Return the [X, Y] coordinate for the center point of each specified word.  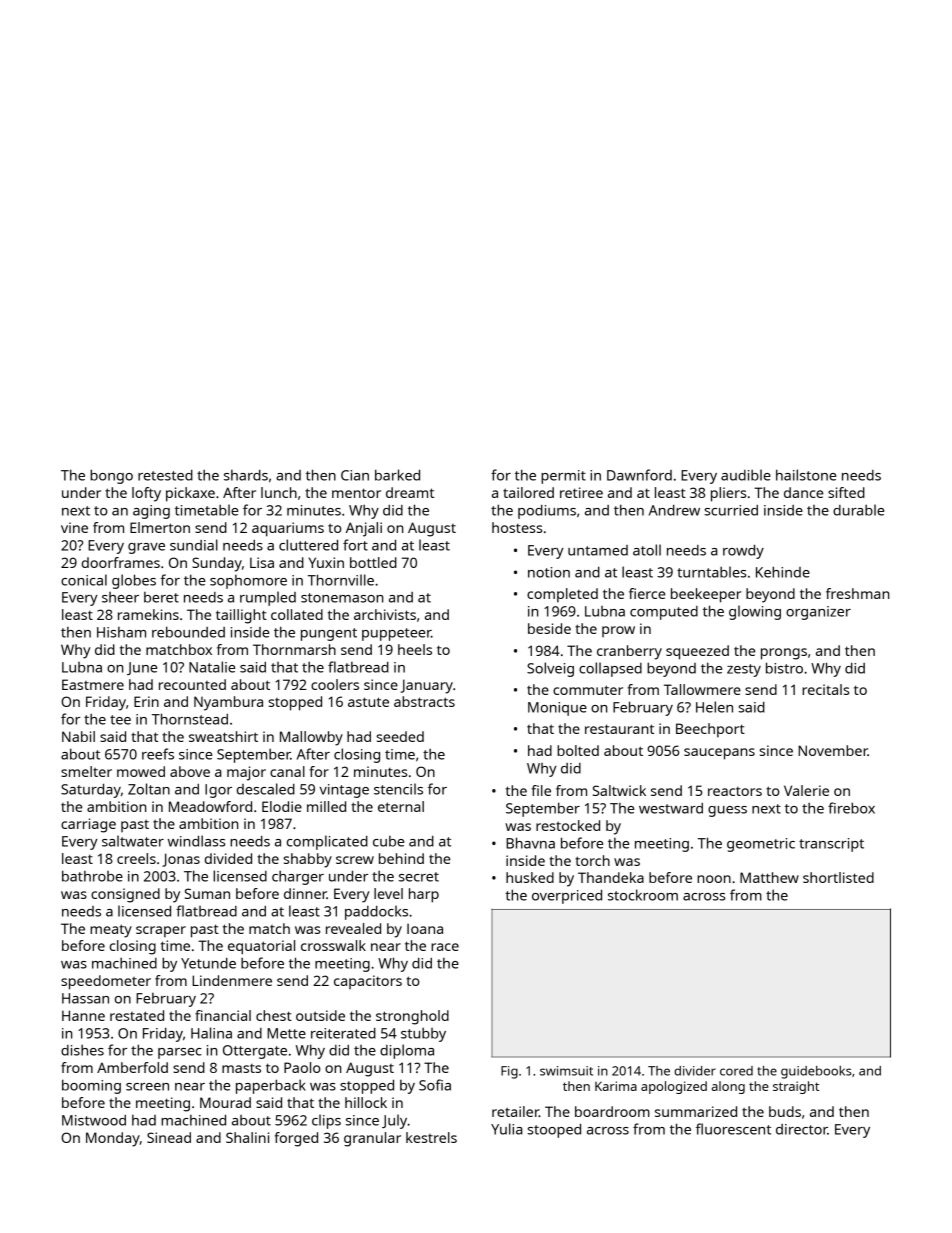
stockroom [643, 895]
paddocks [376, 912]
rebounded [188, 632]
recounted [192, 684]
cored [736, 1071]
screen [147, 1087]
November [833, 750]
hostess [517, 527]
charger [298, 878]
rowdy [743, 552]
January [427, 686]
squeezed [697, 652]
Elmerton [160, 527]
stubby [423, 1035]
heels [415, 649]
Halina [211, 1033]
